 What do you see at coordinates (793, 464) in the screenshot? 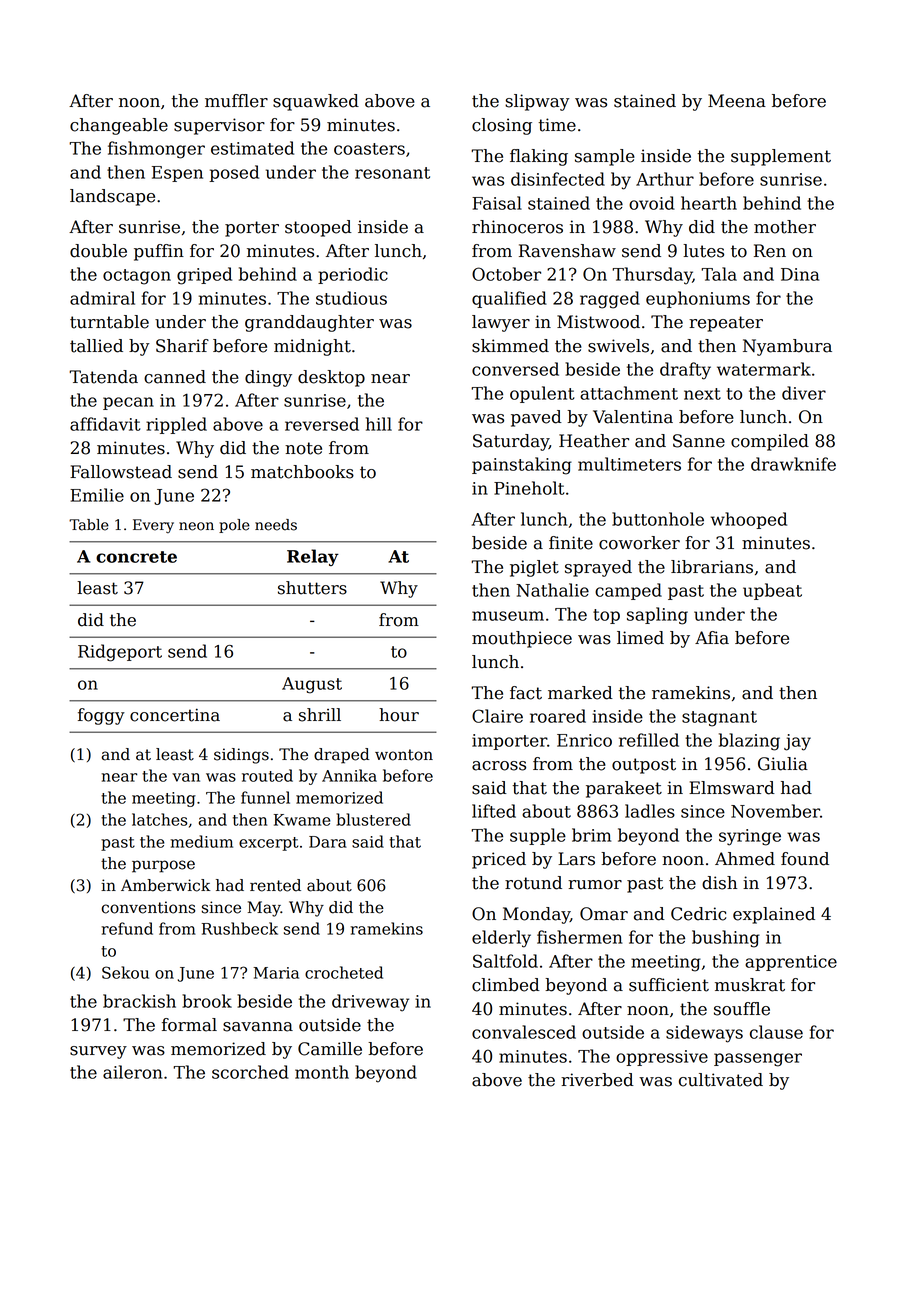
I see `drawknife` at bounding box center [793, 464].
